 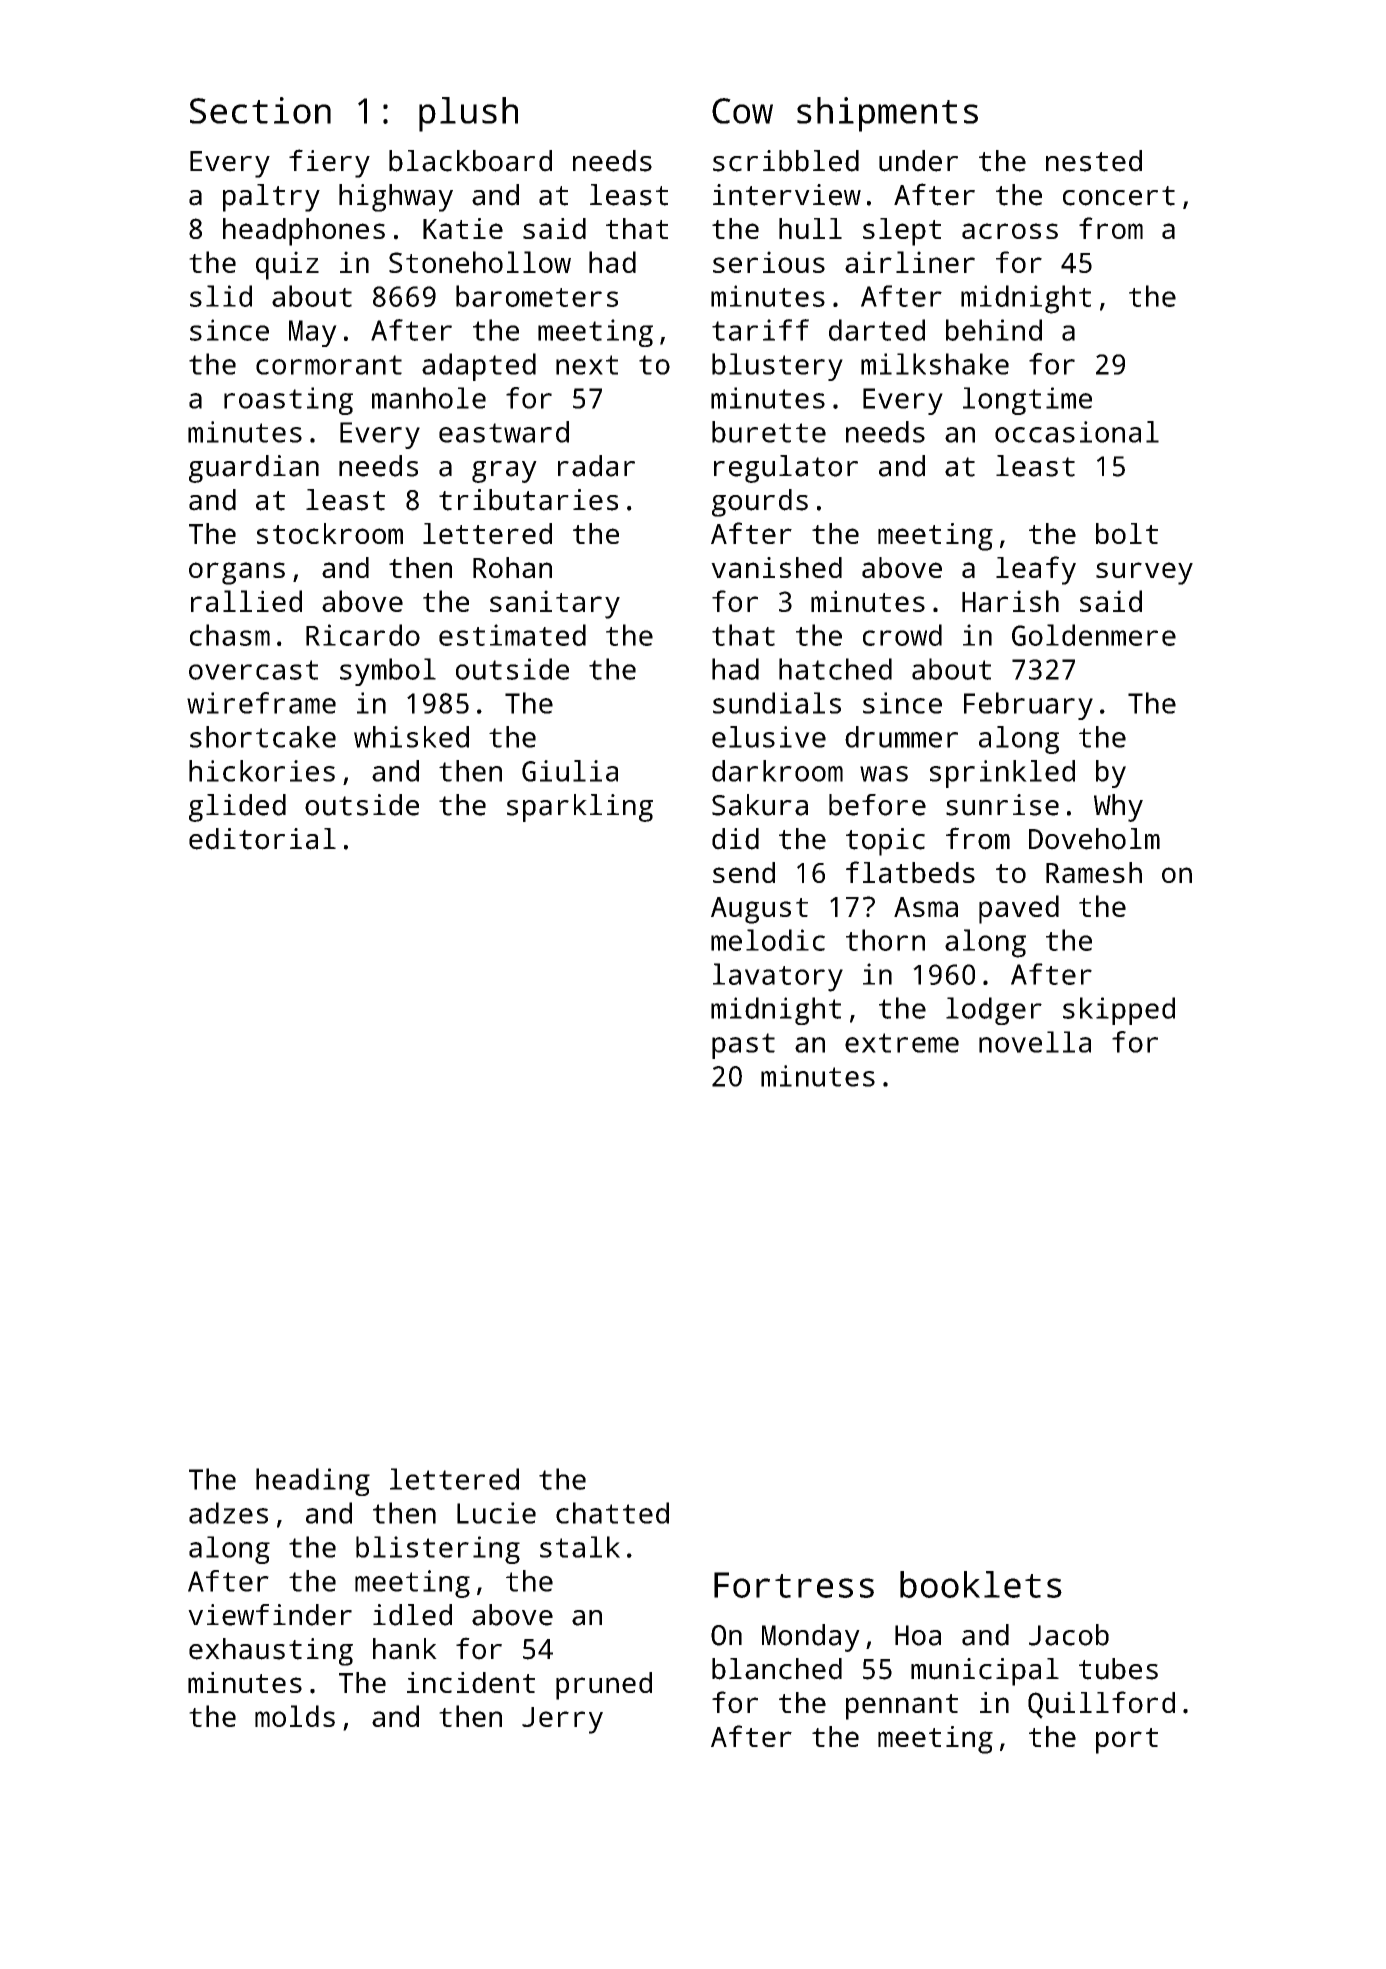 I want to click on shortcake, so click(x=263, y=737).
